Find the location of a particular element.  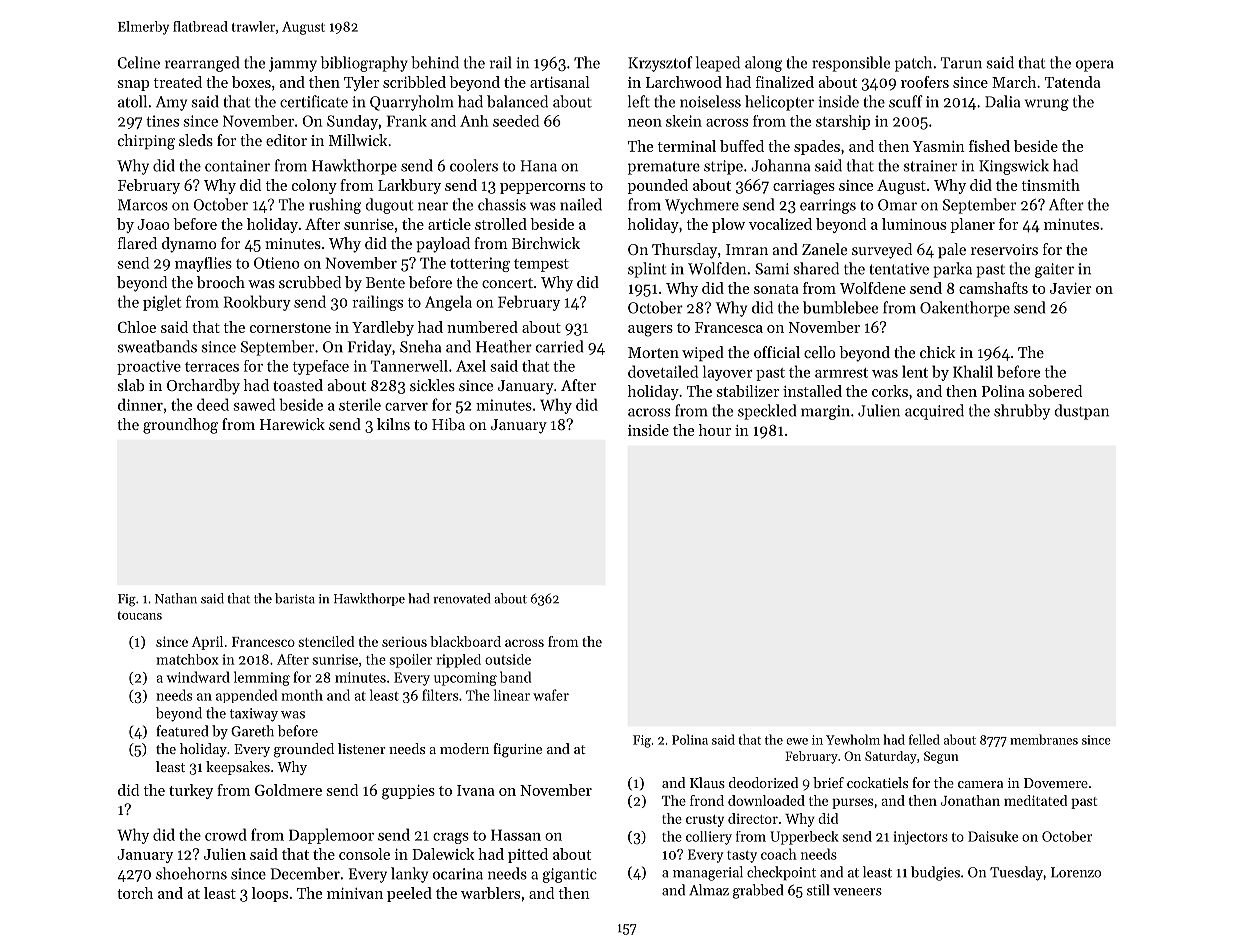

along is located at coordinates (763, 64).
